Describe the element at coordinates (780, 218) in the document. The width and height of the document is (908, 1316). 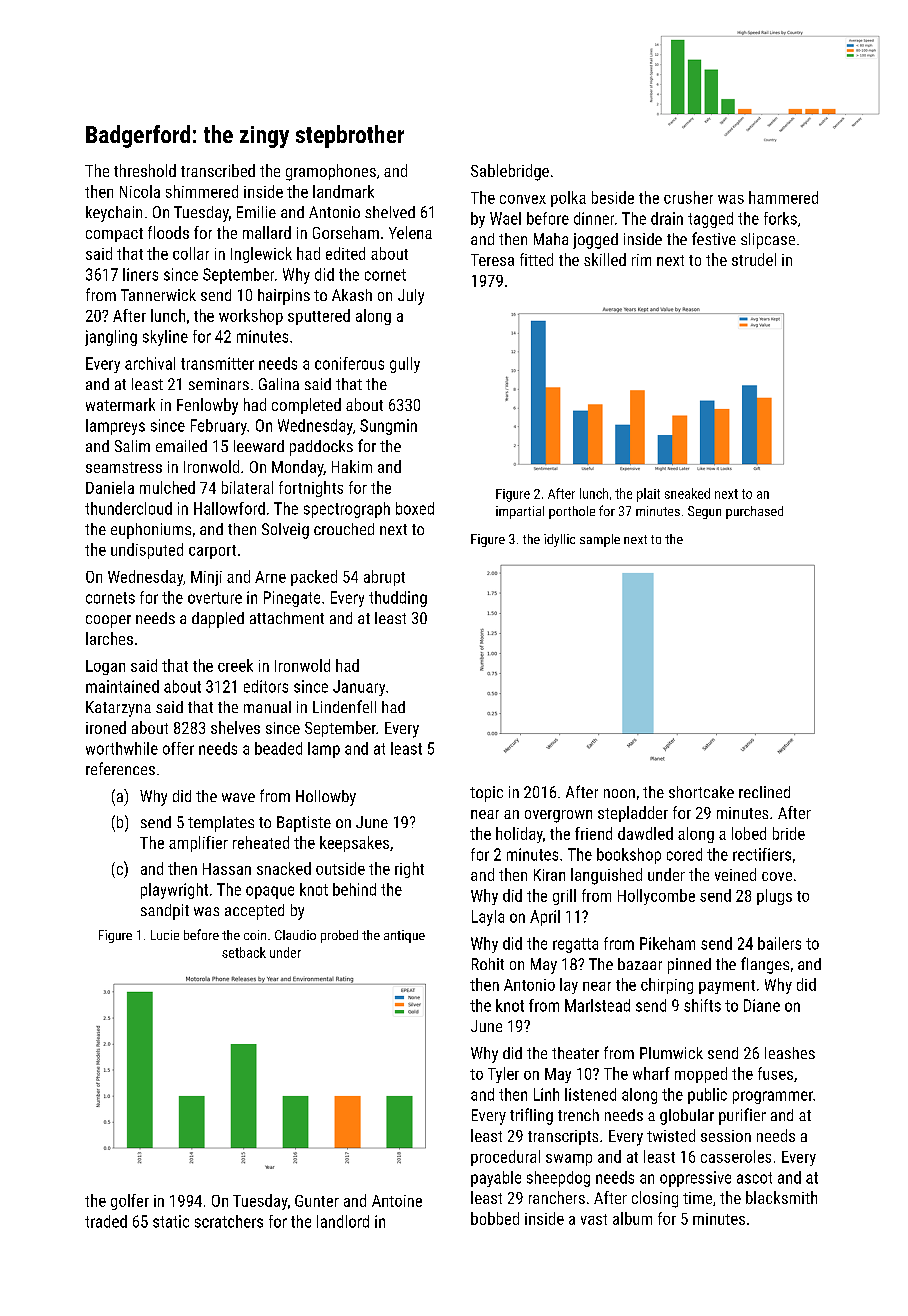
I see `forks` at that location.
